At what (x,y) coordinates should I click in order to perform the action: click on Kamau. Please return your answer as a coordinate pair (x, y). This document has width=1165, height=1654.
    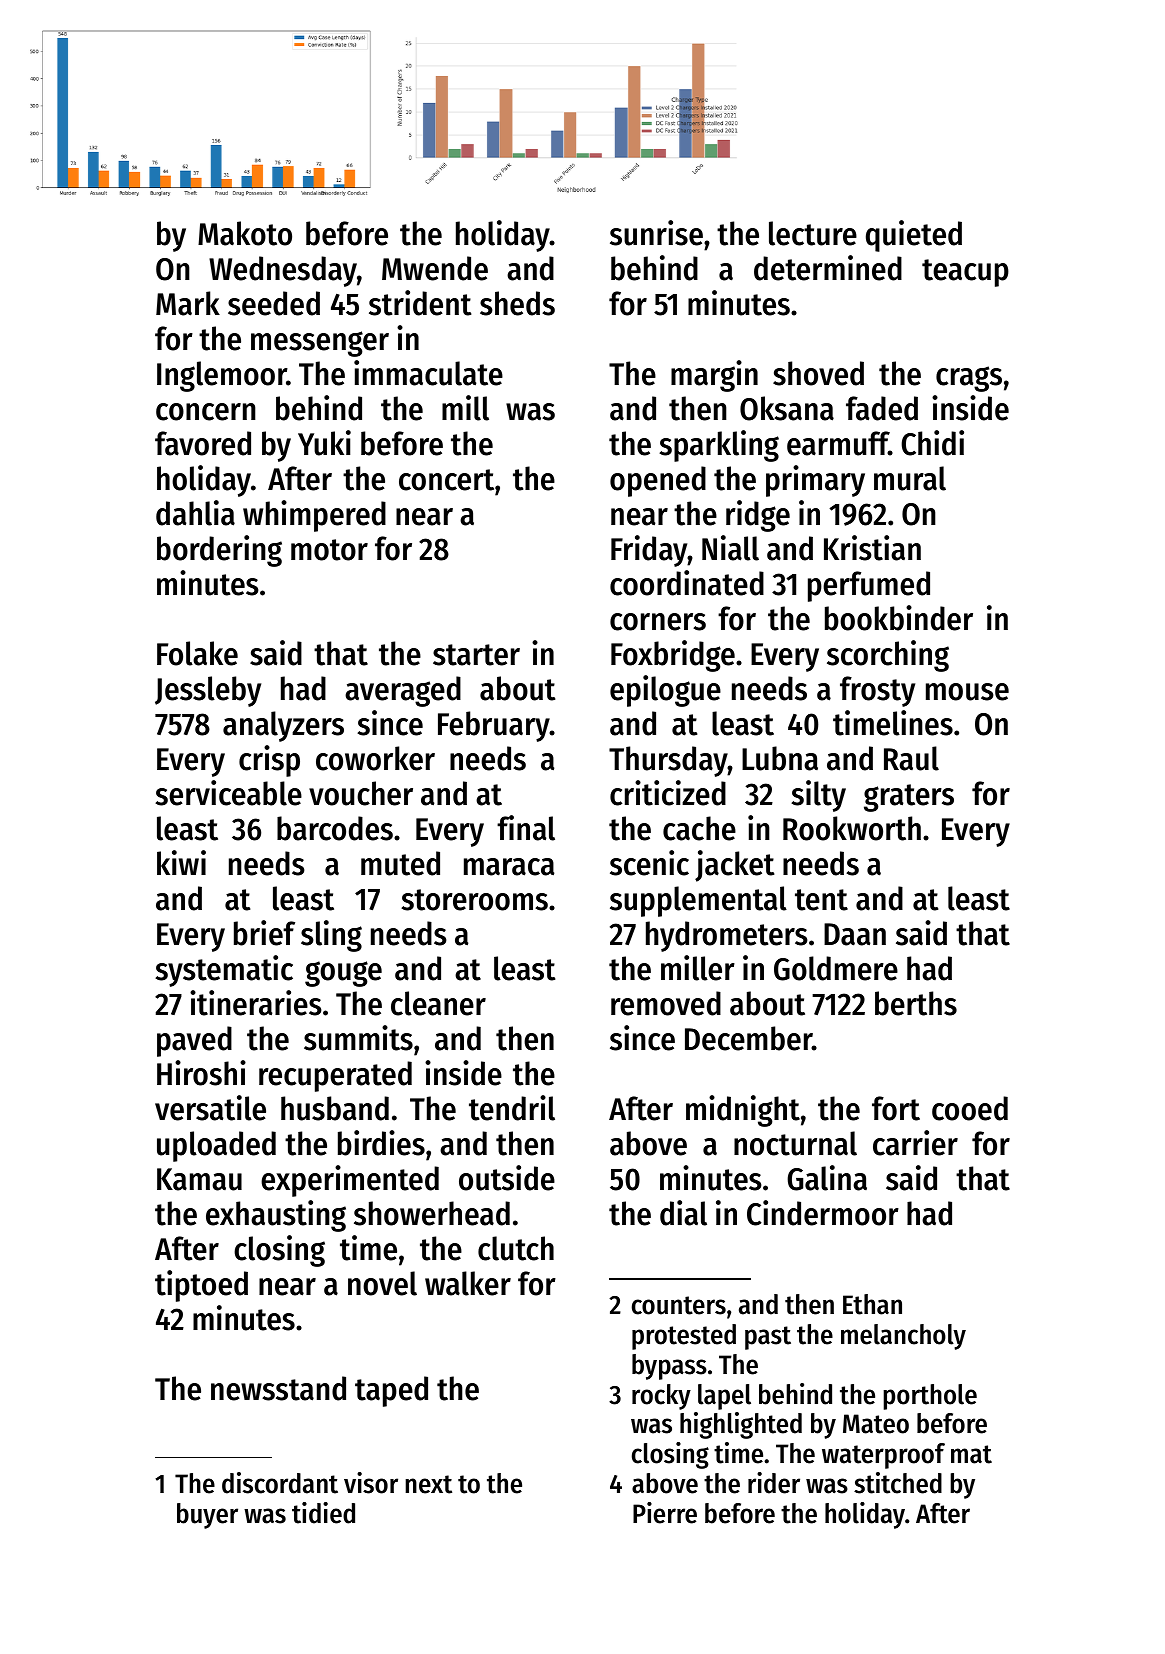
    Looking at the image, I should click on (199, 1179).
